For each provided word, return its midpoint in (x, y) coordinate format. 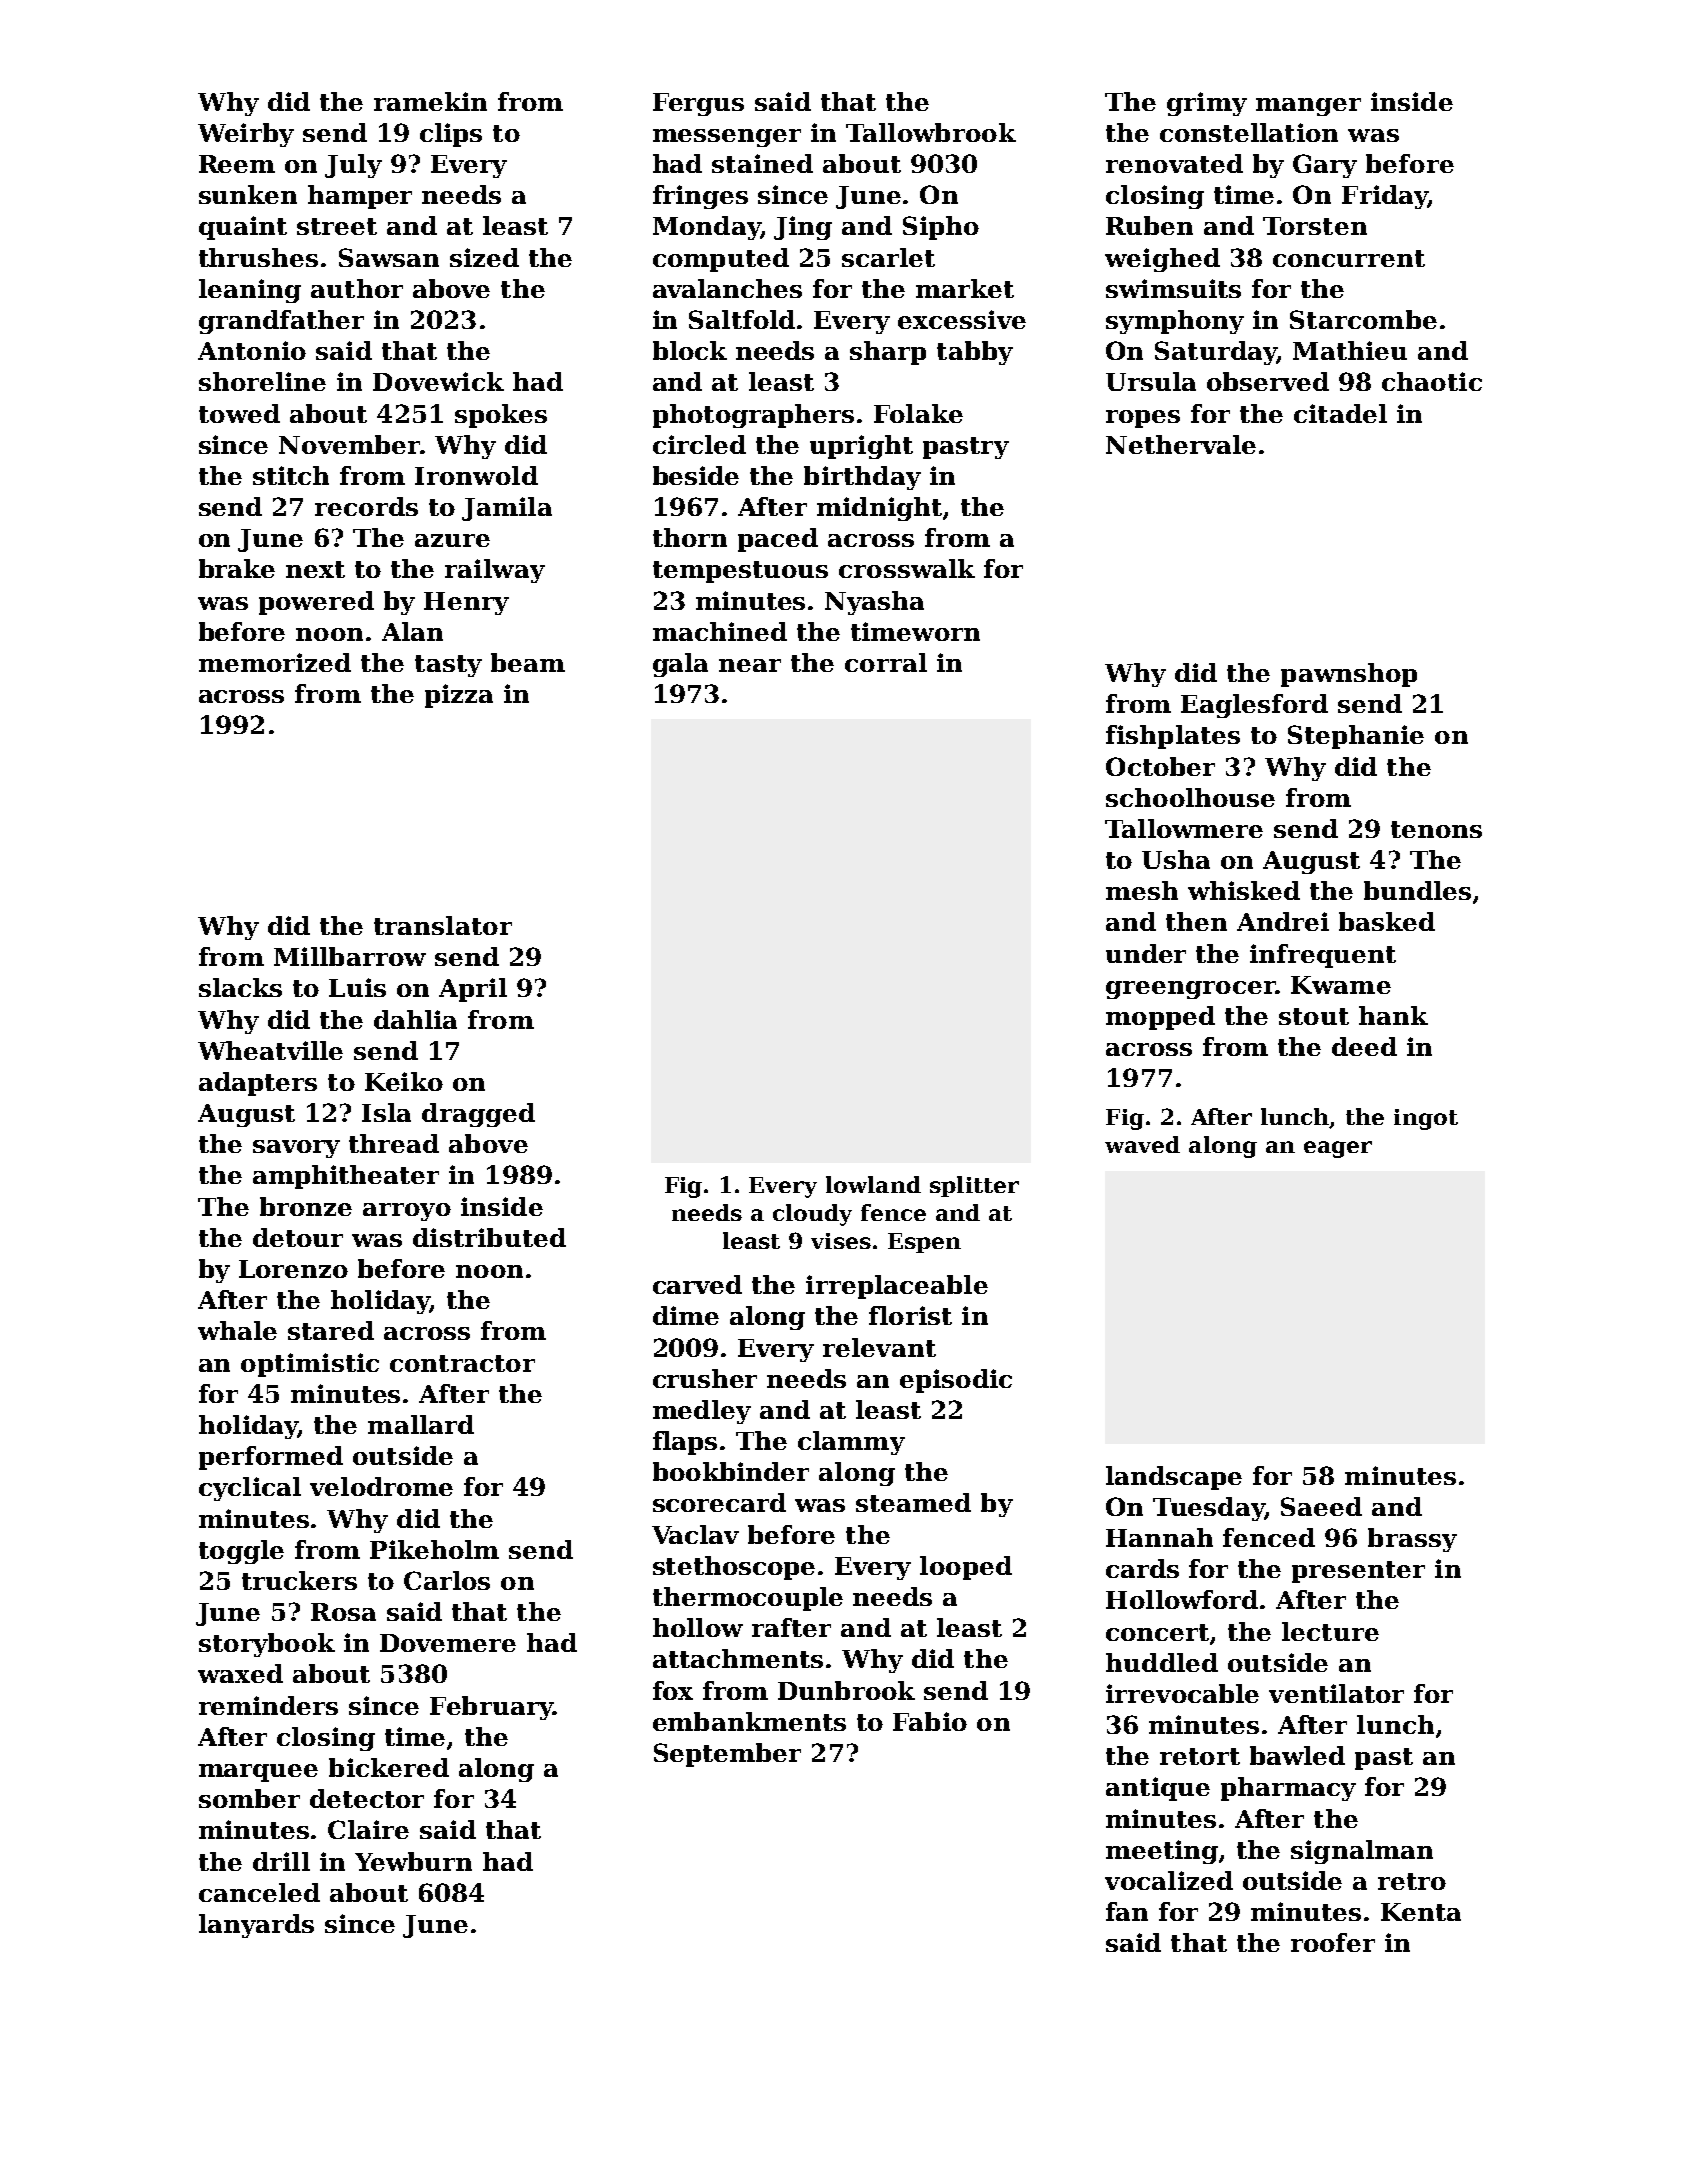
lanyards (256, 1926)
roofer (1333, 1942)
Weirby (246, 135)
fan (1127, 1911)
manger (1308, 107)
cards (1142, 1568)
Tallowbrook (931, 132)
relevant (879, 1347)
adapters (258, 1084)
